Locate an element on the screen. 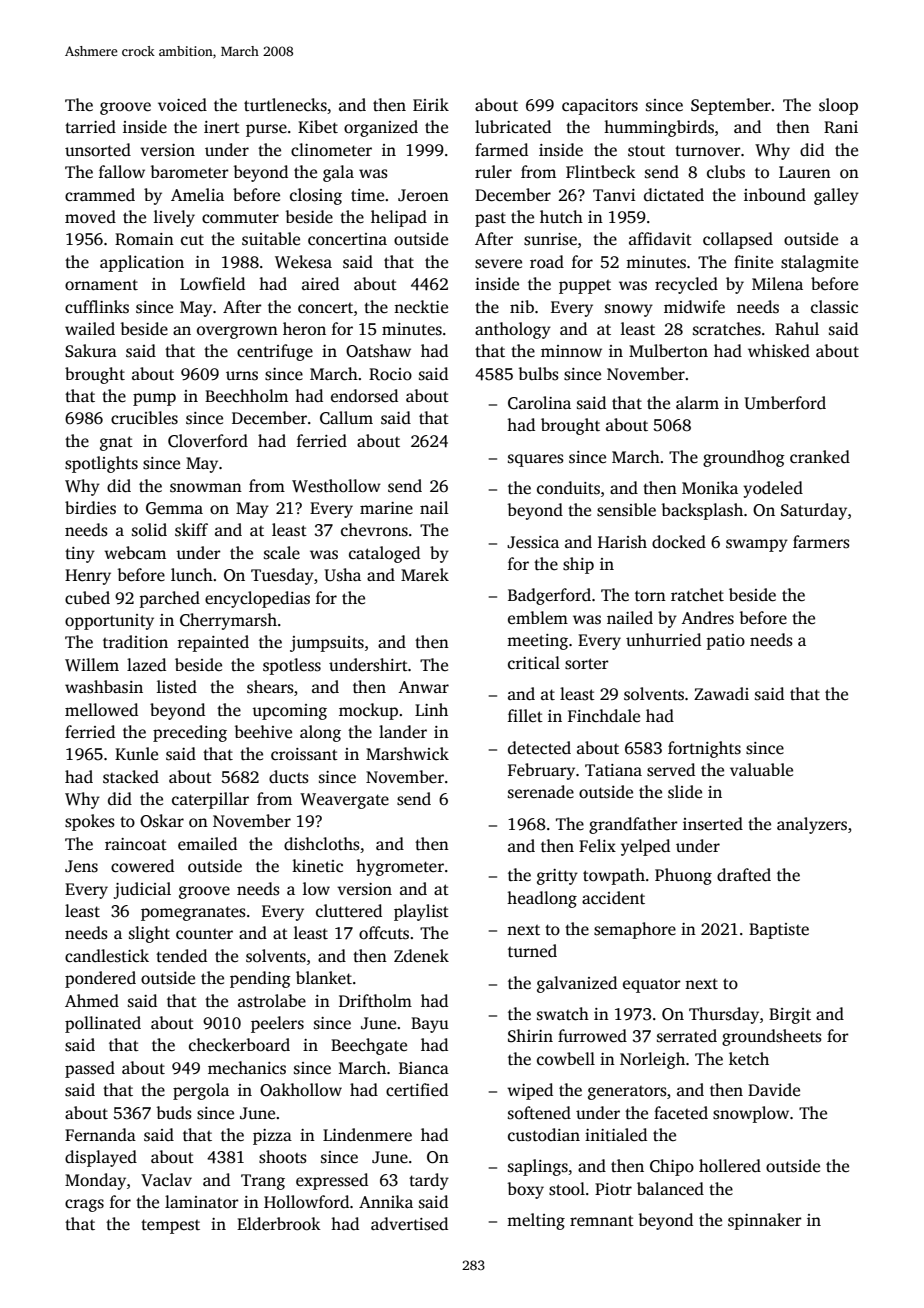 This screenshot has width=924, height=1308. capacitors is located at coordinates (600, 107).
